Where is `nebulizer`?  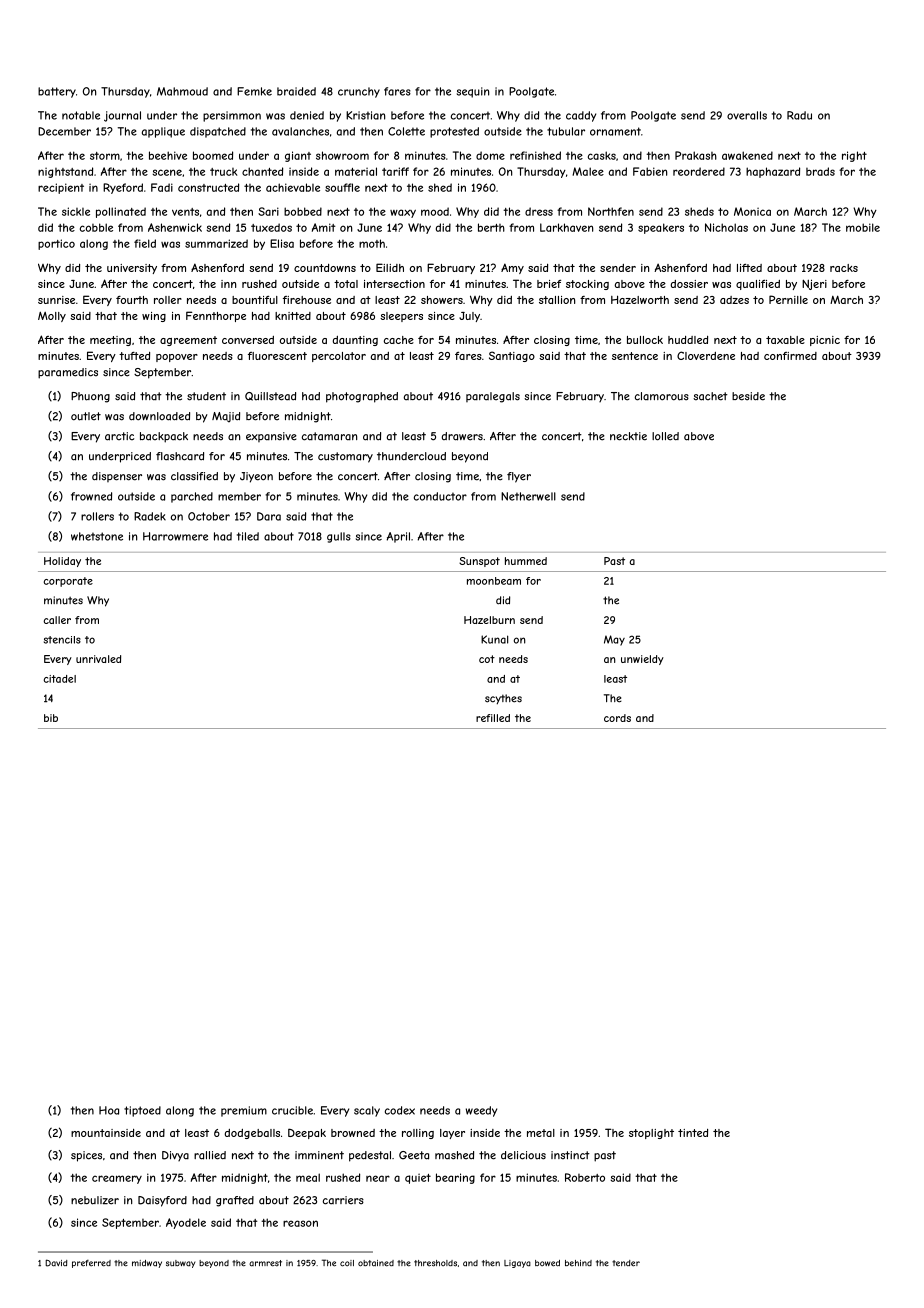
nebulizer is located at coordinates (95, 1200).
